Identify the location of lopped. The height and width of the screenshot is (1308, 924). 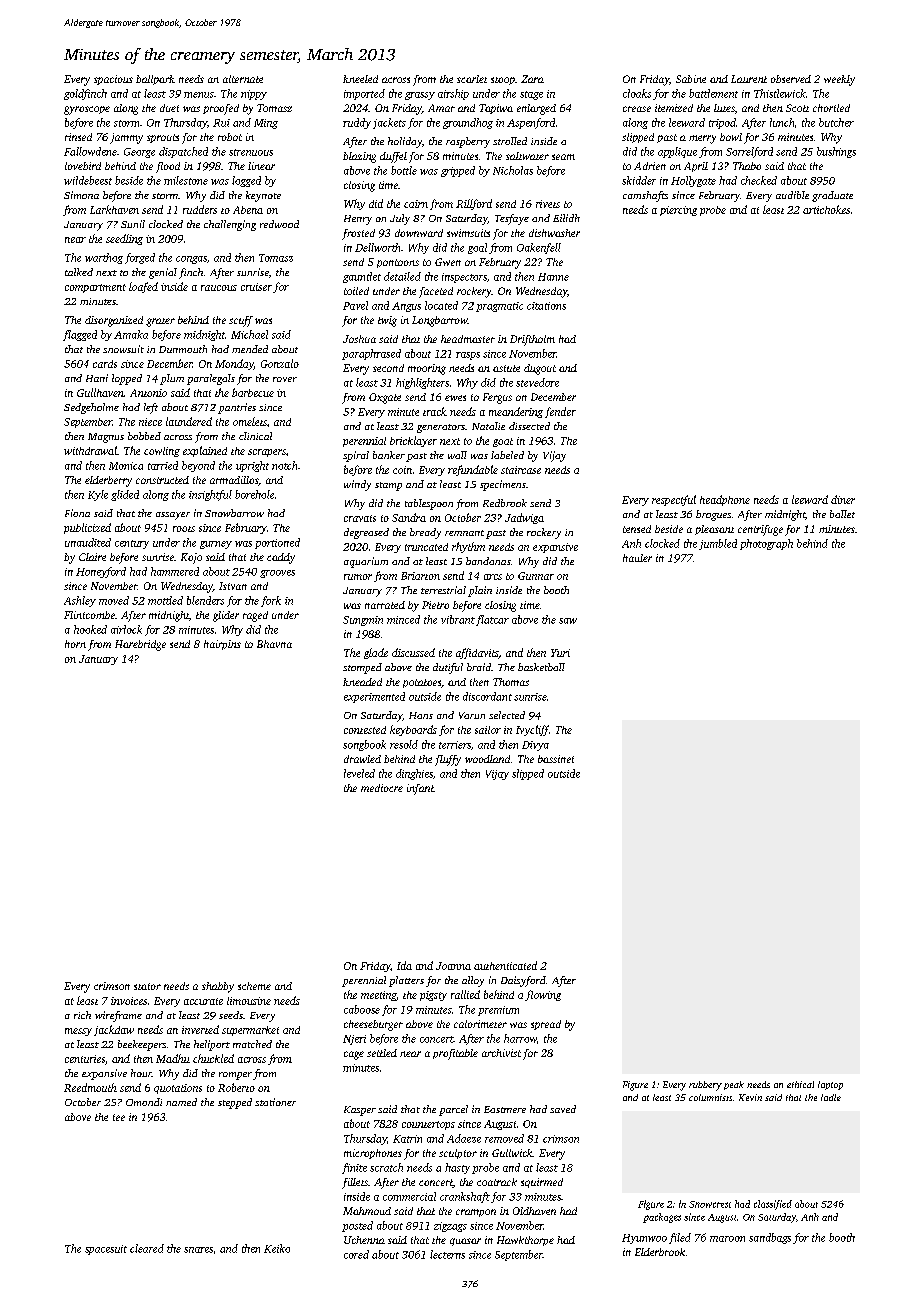
(127, 379).
